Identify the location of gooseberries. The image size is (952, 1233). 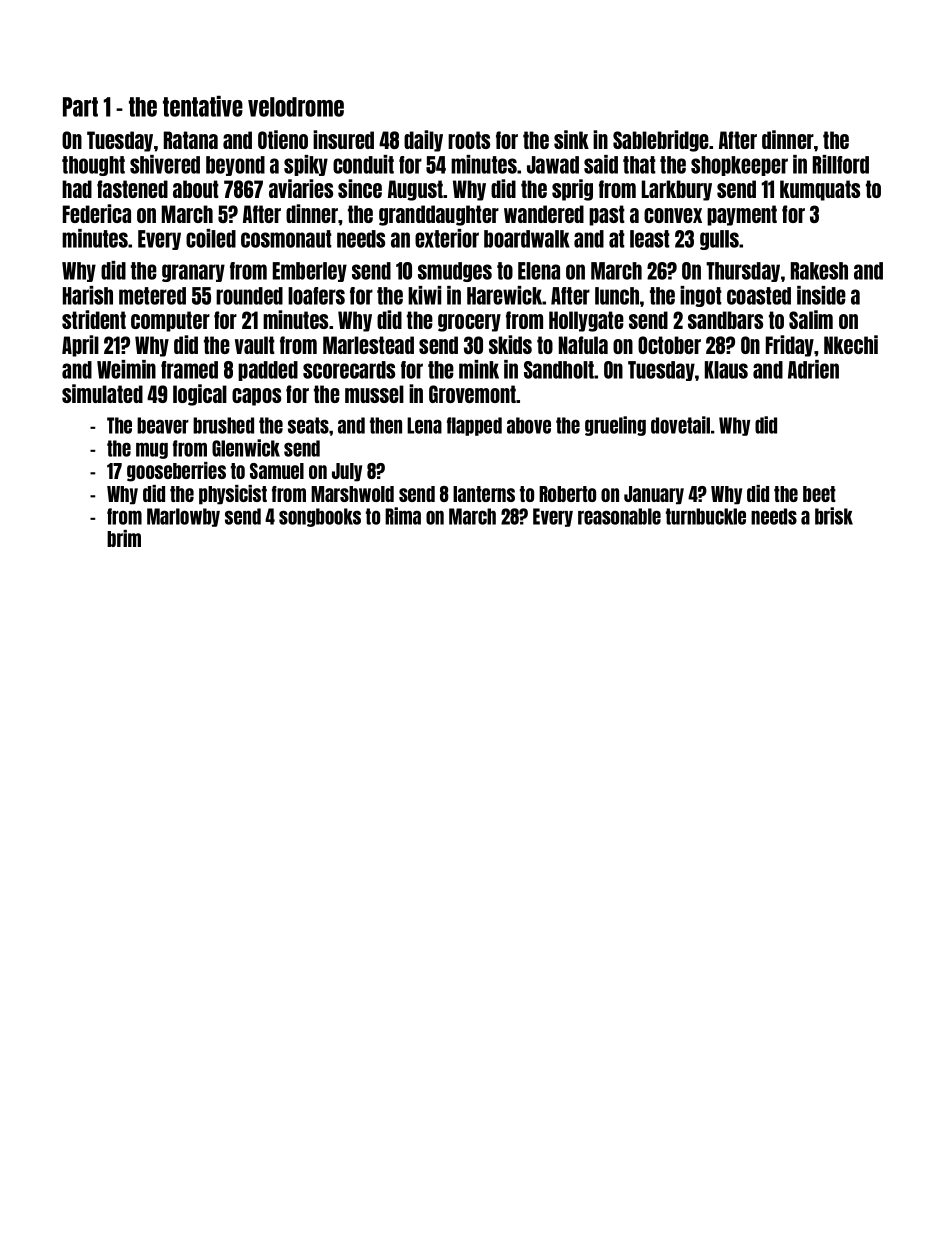
(176, 472).
